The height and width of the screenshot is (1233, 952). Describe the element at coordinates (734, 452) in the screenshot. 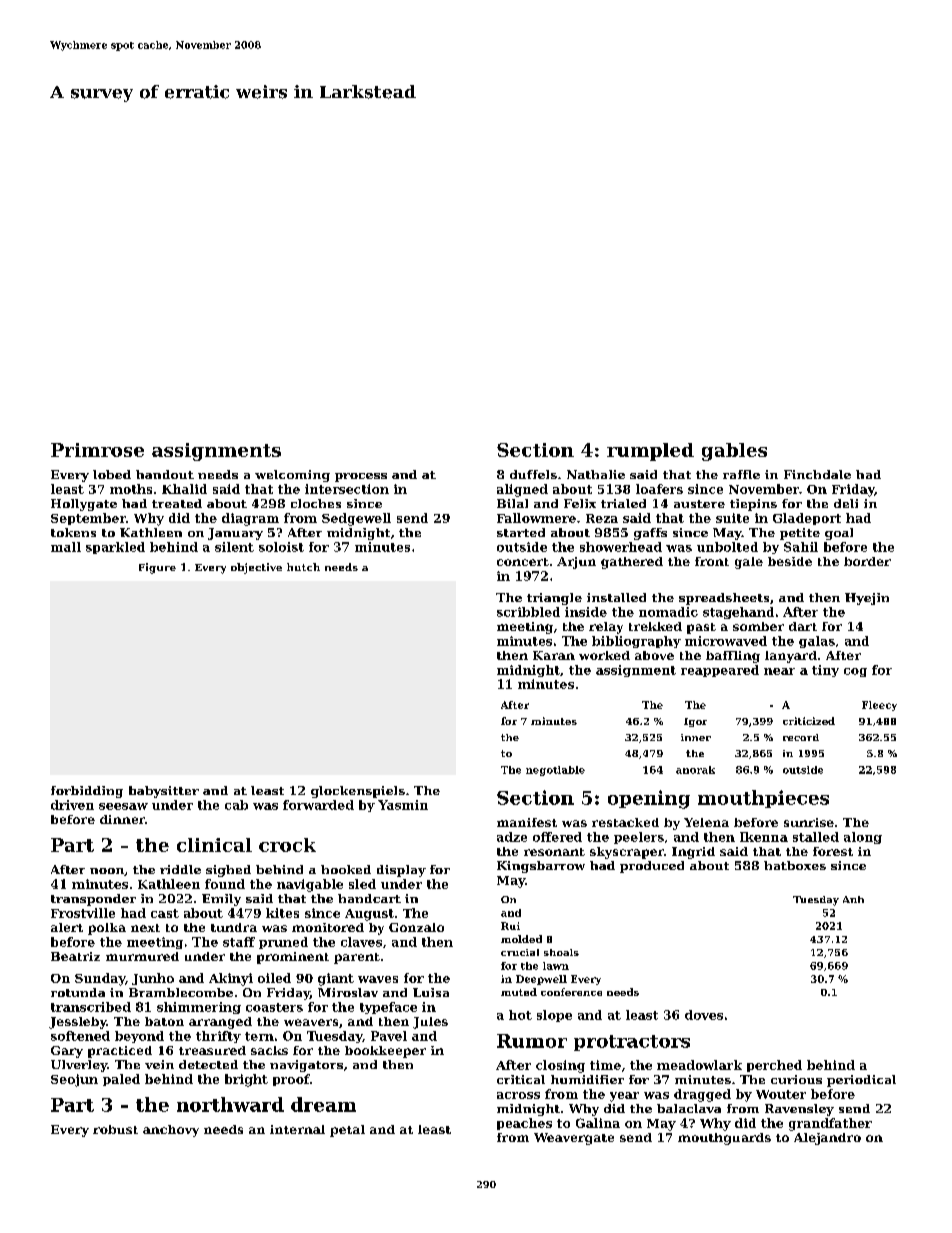

I see `gables` at that location.
